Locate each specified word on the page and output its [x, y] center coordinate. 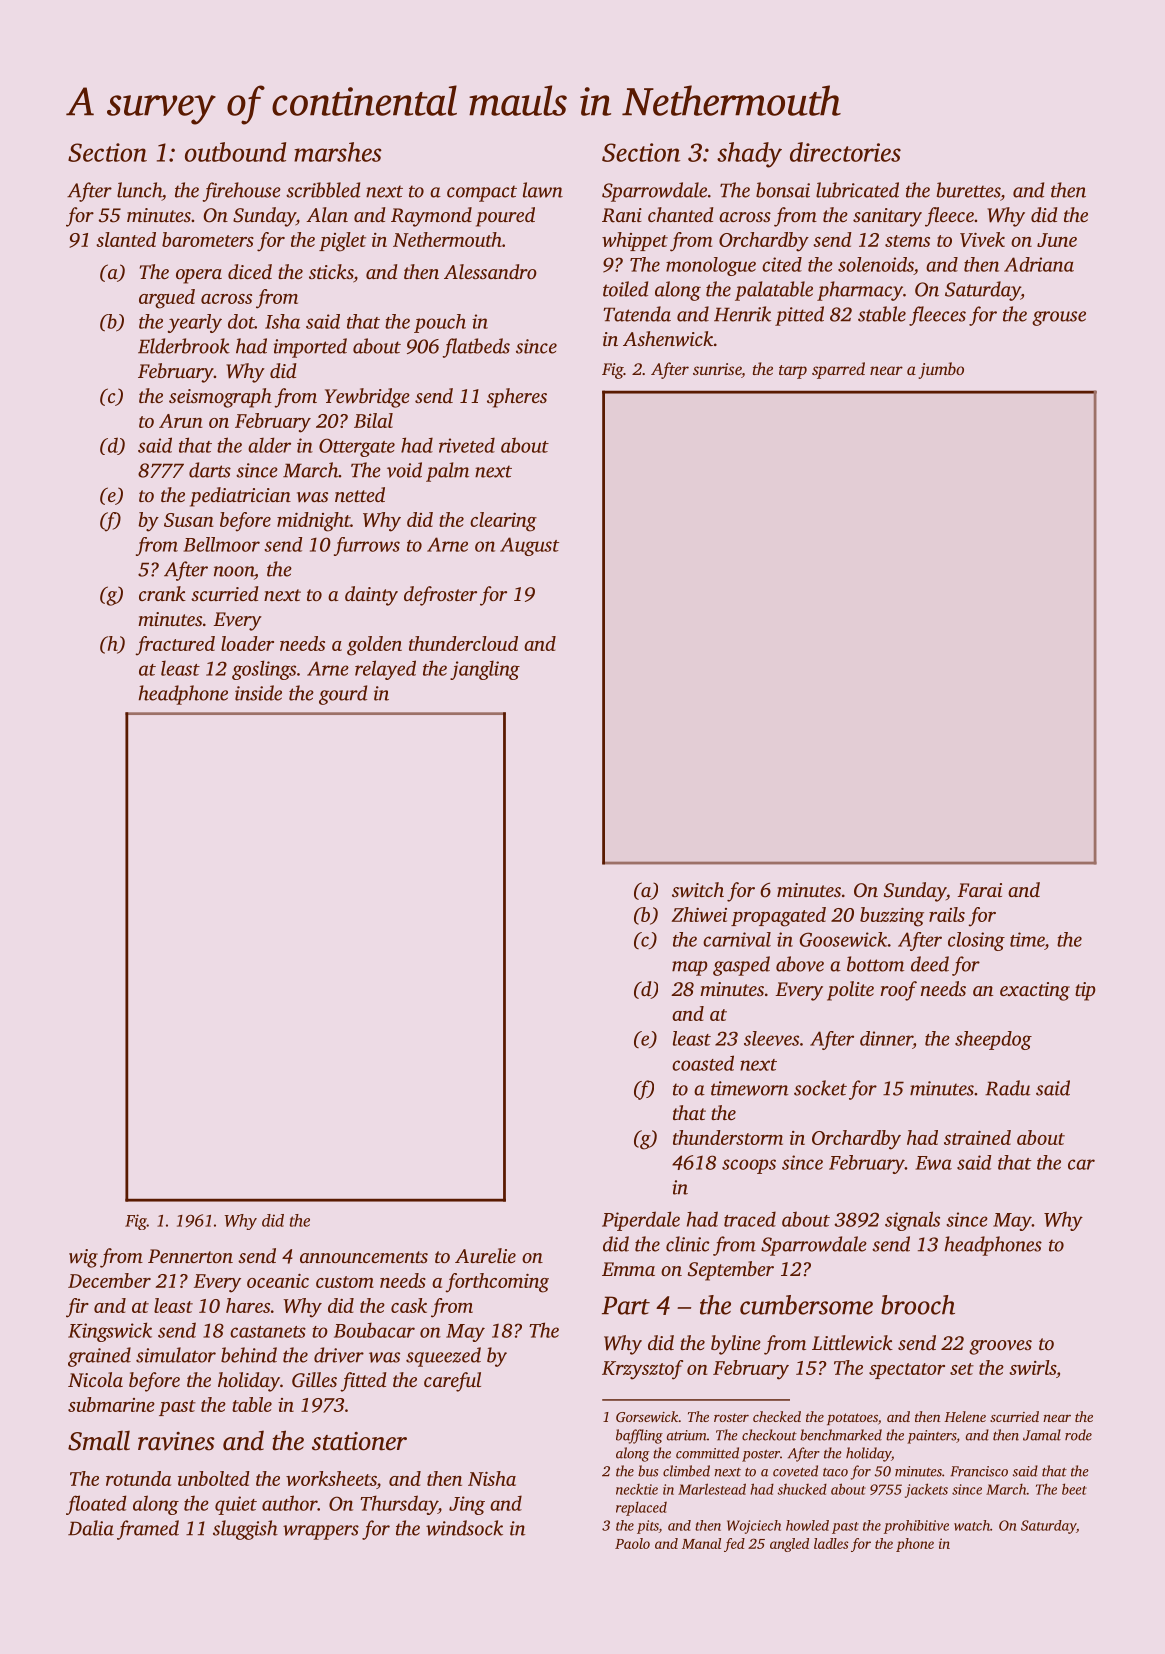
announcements [364, 1257]
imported [310, 348]
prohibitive [916, 1527]
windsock [464, 1528]
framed [148, 1530]
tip [1085, 991]
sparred [838, 370]
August [529, 546]
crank [162, 593]
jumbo [941, 370]
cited [782, 264]
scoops [749, 1166]
